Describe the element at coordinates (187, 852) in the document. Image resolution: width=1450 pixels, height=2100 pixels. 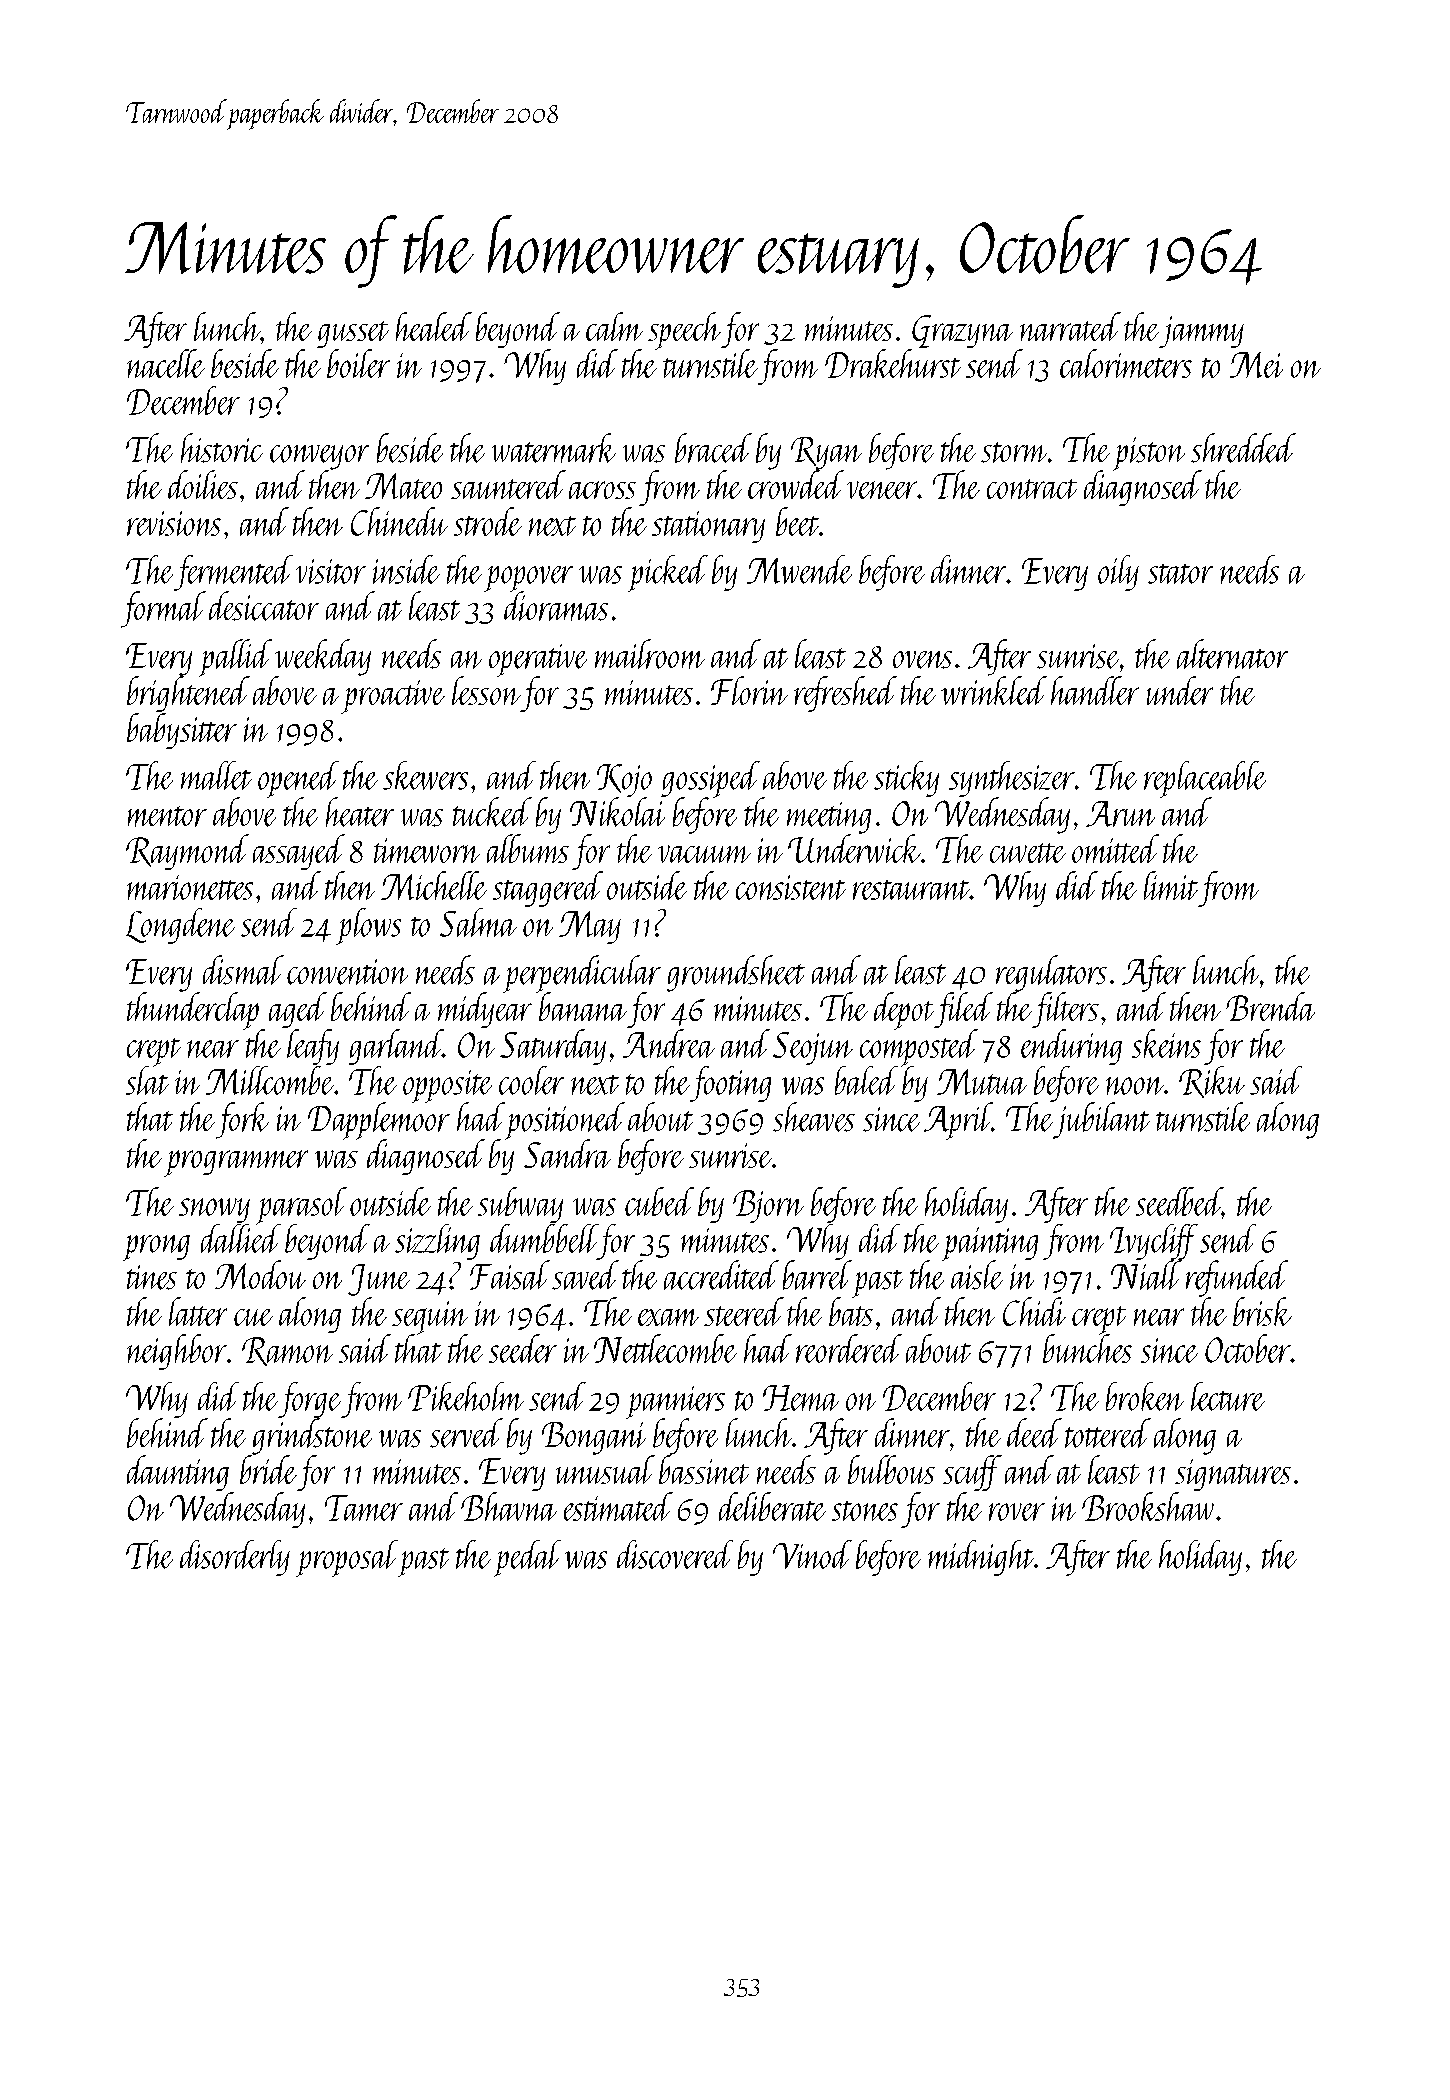
I see `Raymond` at that location.
